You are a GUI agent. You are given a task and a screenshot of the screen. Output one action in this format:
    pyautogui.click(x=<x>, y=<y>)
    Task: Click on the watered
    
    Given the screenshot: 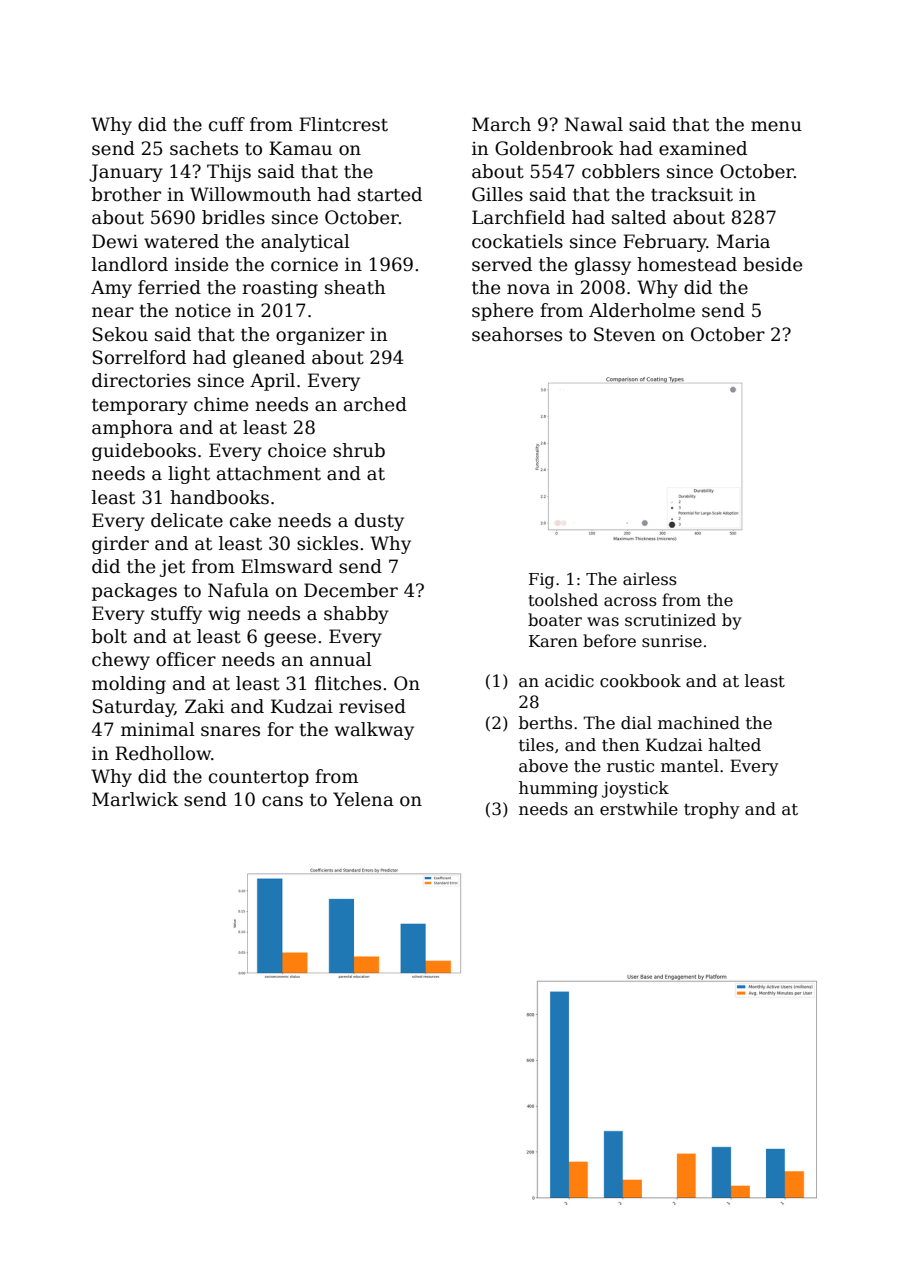 What is the action you would take?
    pyautogui.click(x=181, y=241)
